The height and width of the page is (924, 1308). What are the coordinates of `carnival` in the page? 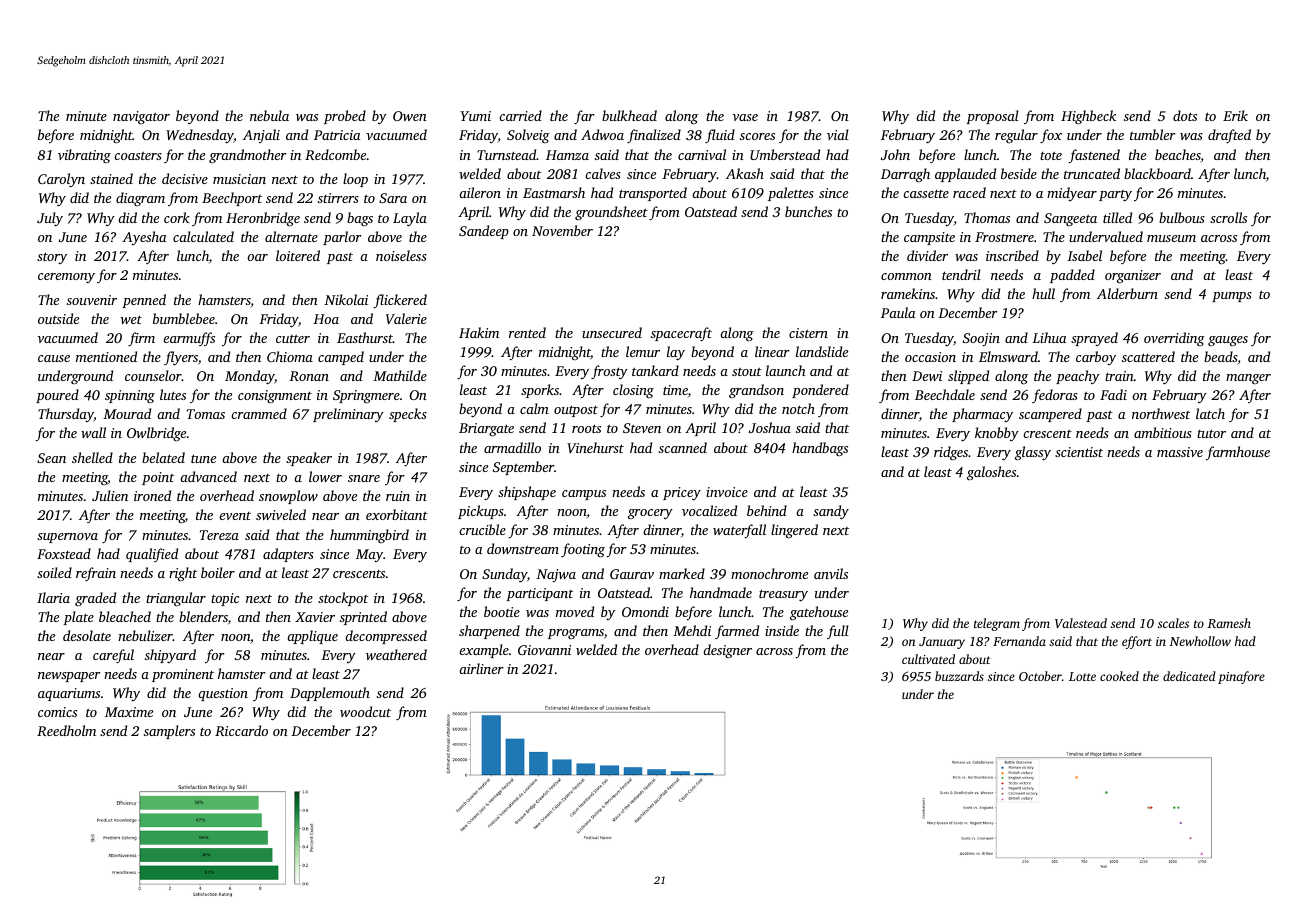 It's located at (702, 154).
